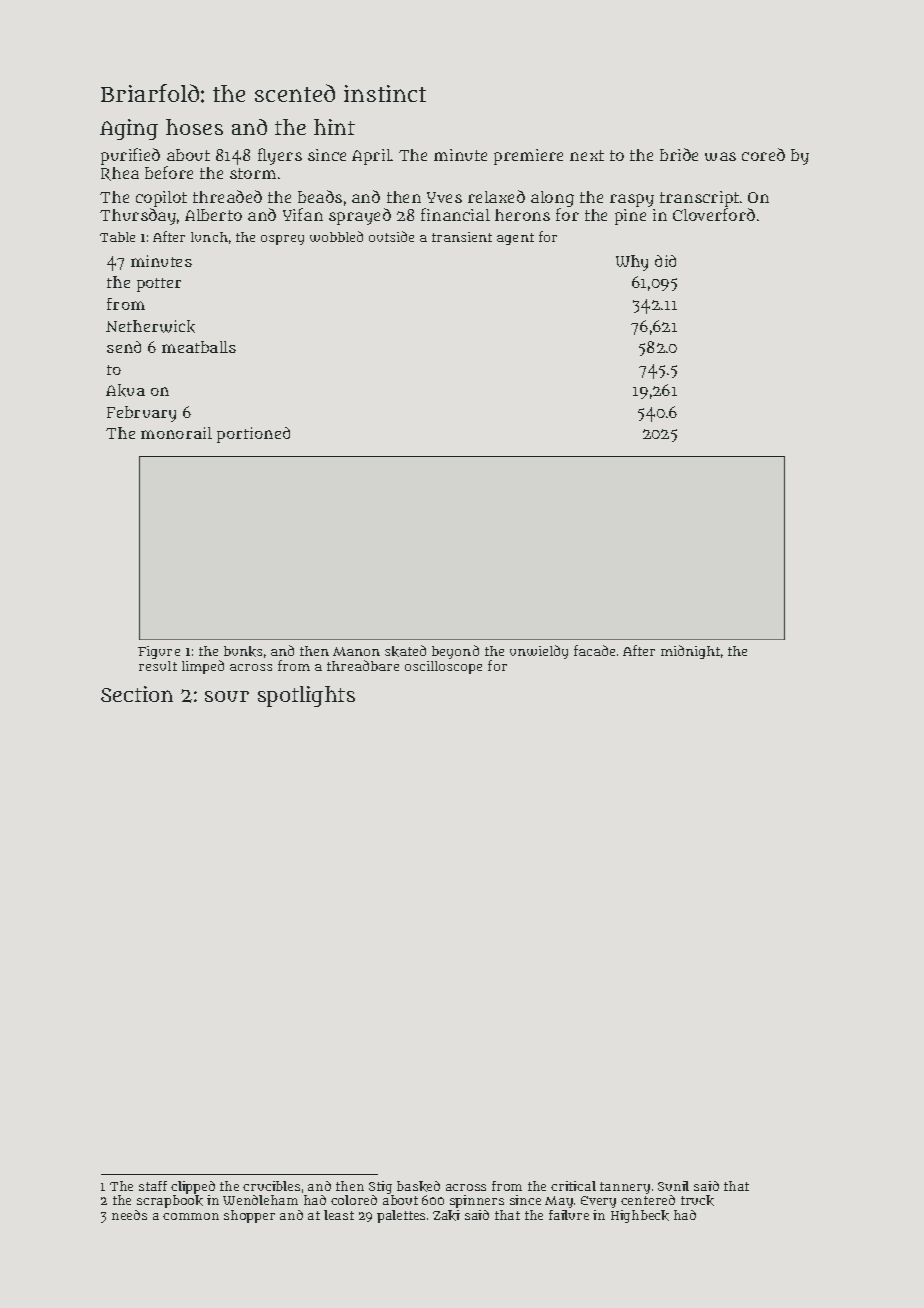 This document has height=1308, width=924. I want to click on portioned, so click(253, 435).
